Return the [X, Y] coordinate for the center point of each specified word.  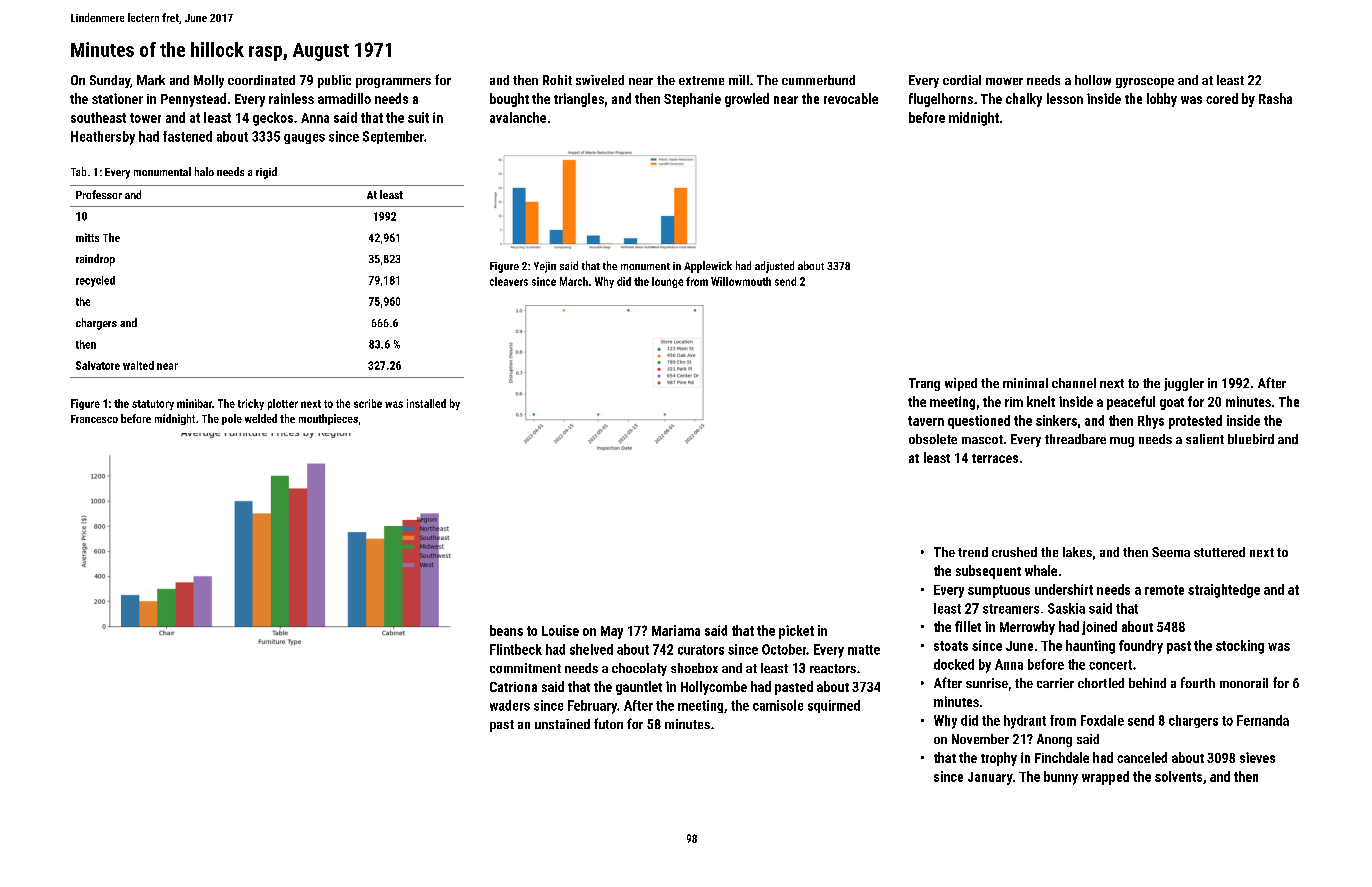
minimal [1025, 383]
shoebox [694, 668]
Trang [924, 384]
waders [510, 705]
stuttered [1219, 552]
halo [204, 171]
